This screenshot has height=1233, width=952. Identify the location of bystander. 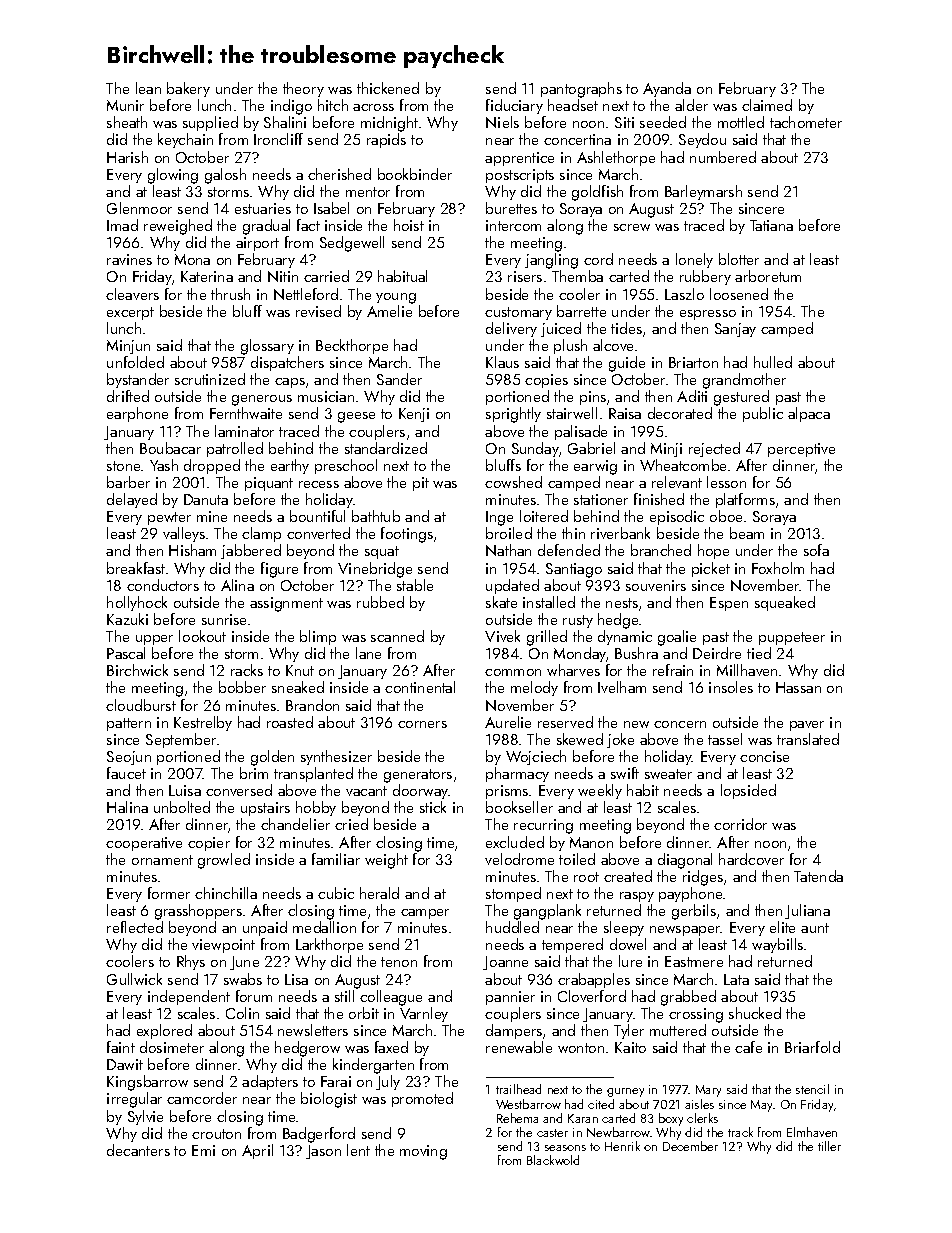
(138, 380).
